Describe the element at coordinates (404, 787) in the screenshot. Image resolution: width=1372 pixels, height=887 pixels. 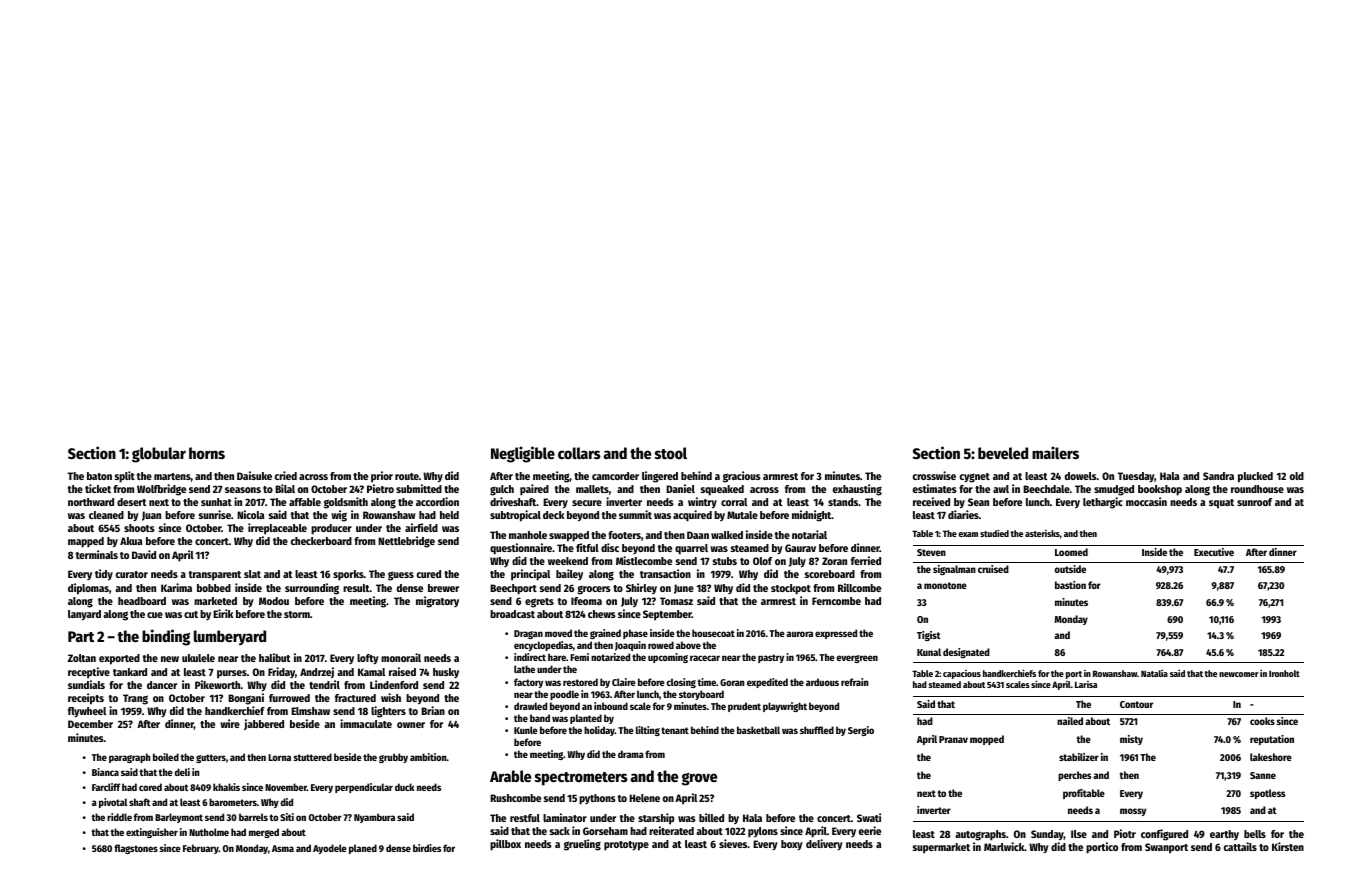
I see `duck` at that location.
